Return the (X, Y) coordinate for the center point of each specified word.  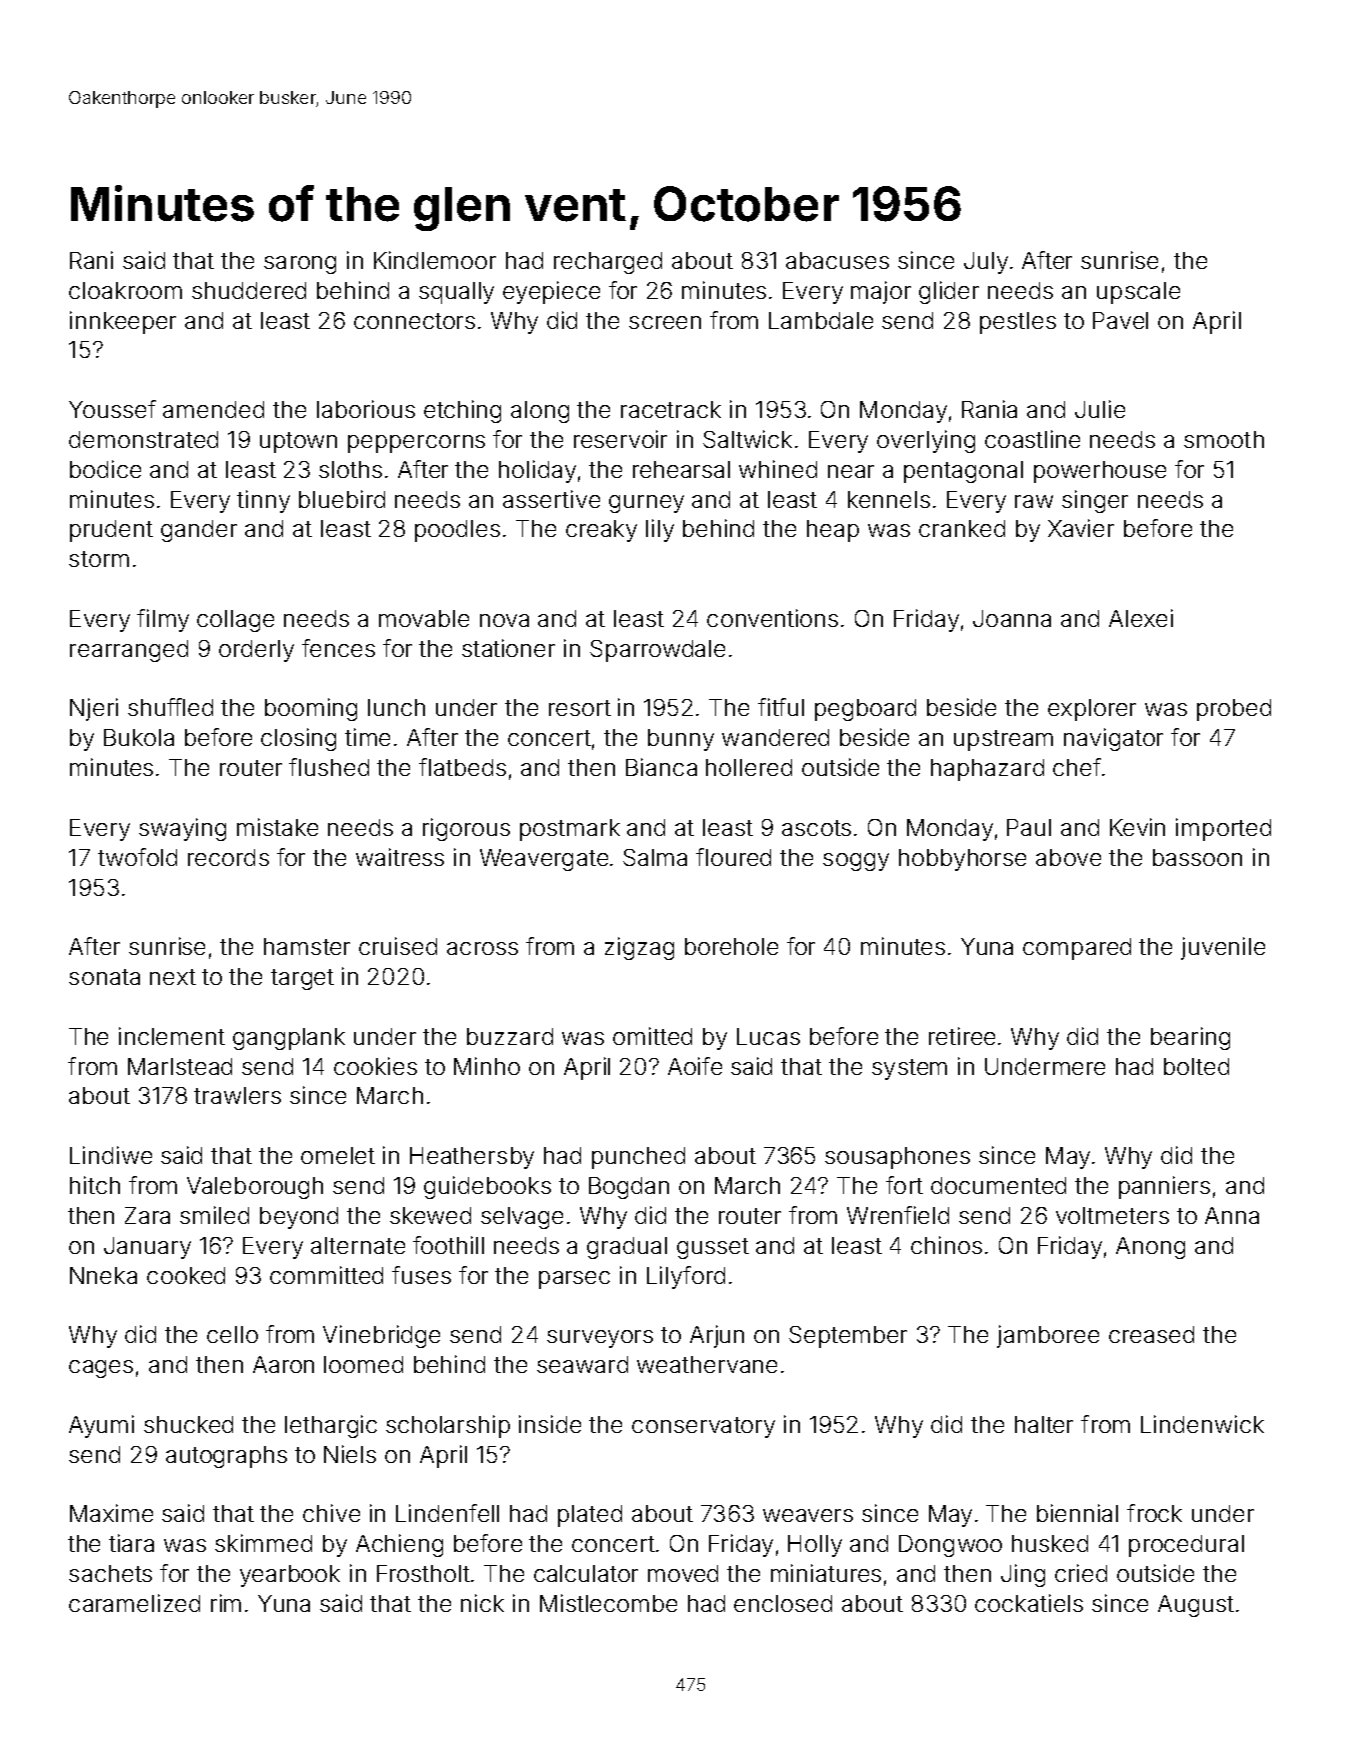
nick (482, 1603)
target (302, 979)
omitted (652, 1036)
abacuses (837, 260)
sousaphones (897, 1158)
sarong (300, 265)
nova (504, 620)
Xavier (1081, 528)
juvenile (1223, 948)
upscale (1138, 293)
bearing (1190, 1038)
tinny (263, 501)
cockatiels (1029, 1603)
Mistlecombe (608, 1603)
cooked (186, 1275)
